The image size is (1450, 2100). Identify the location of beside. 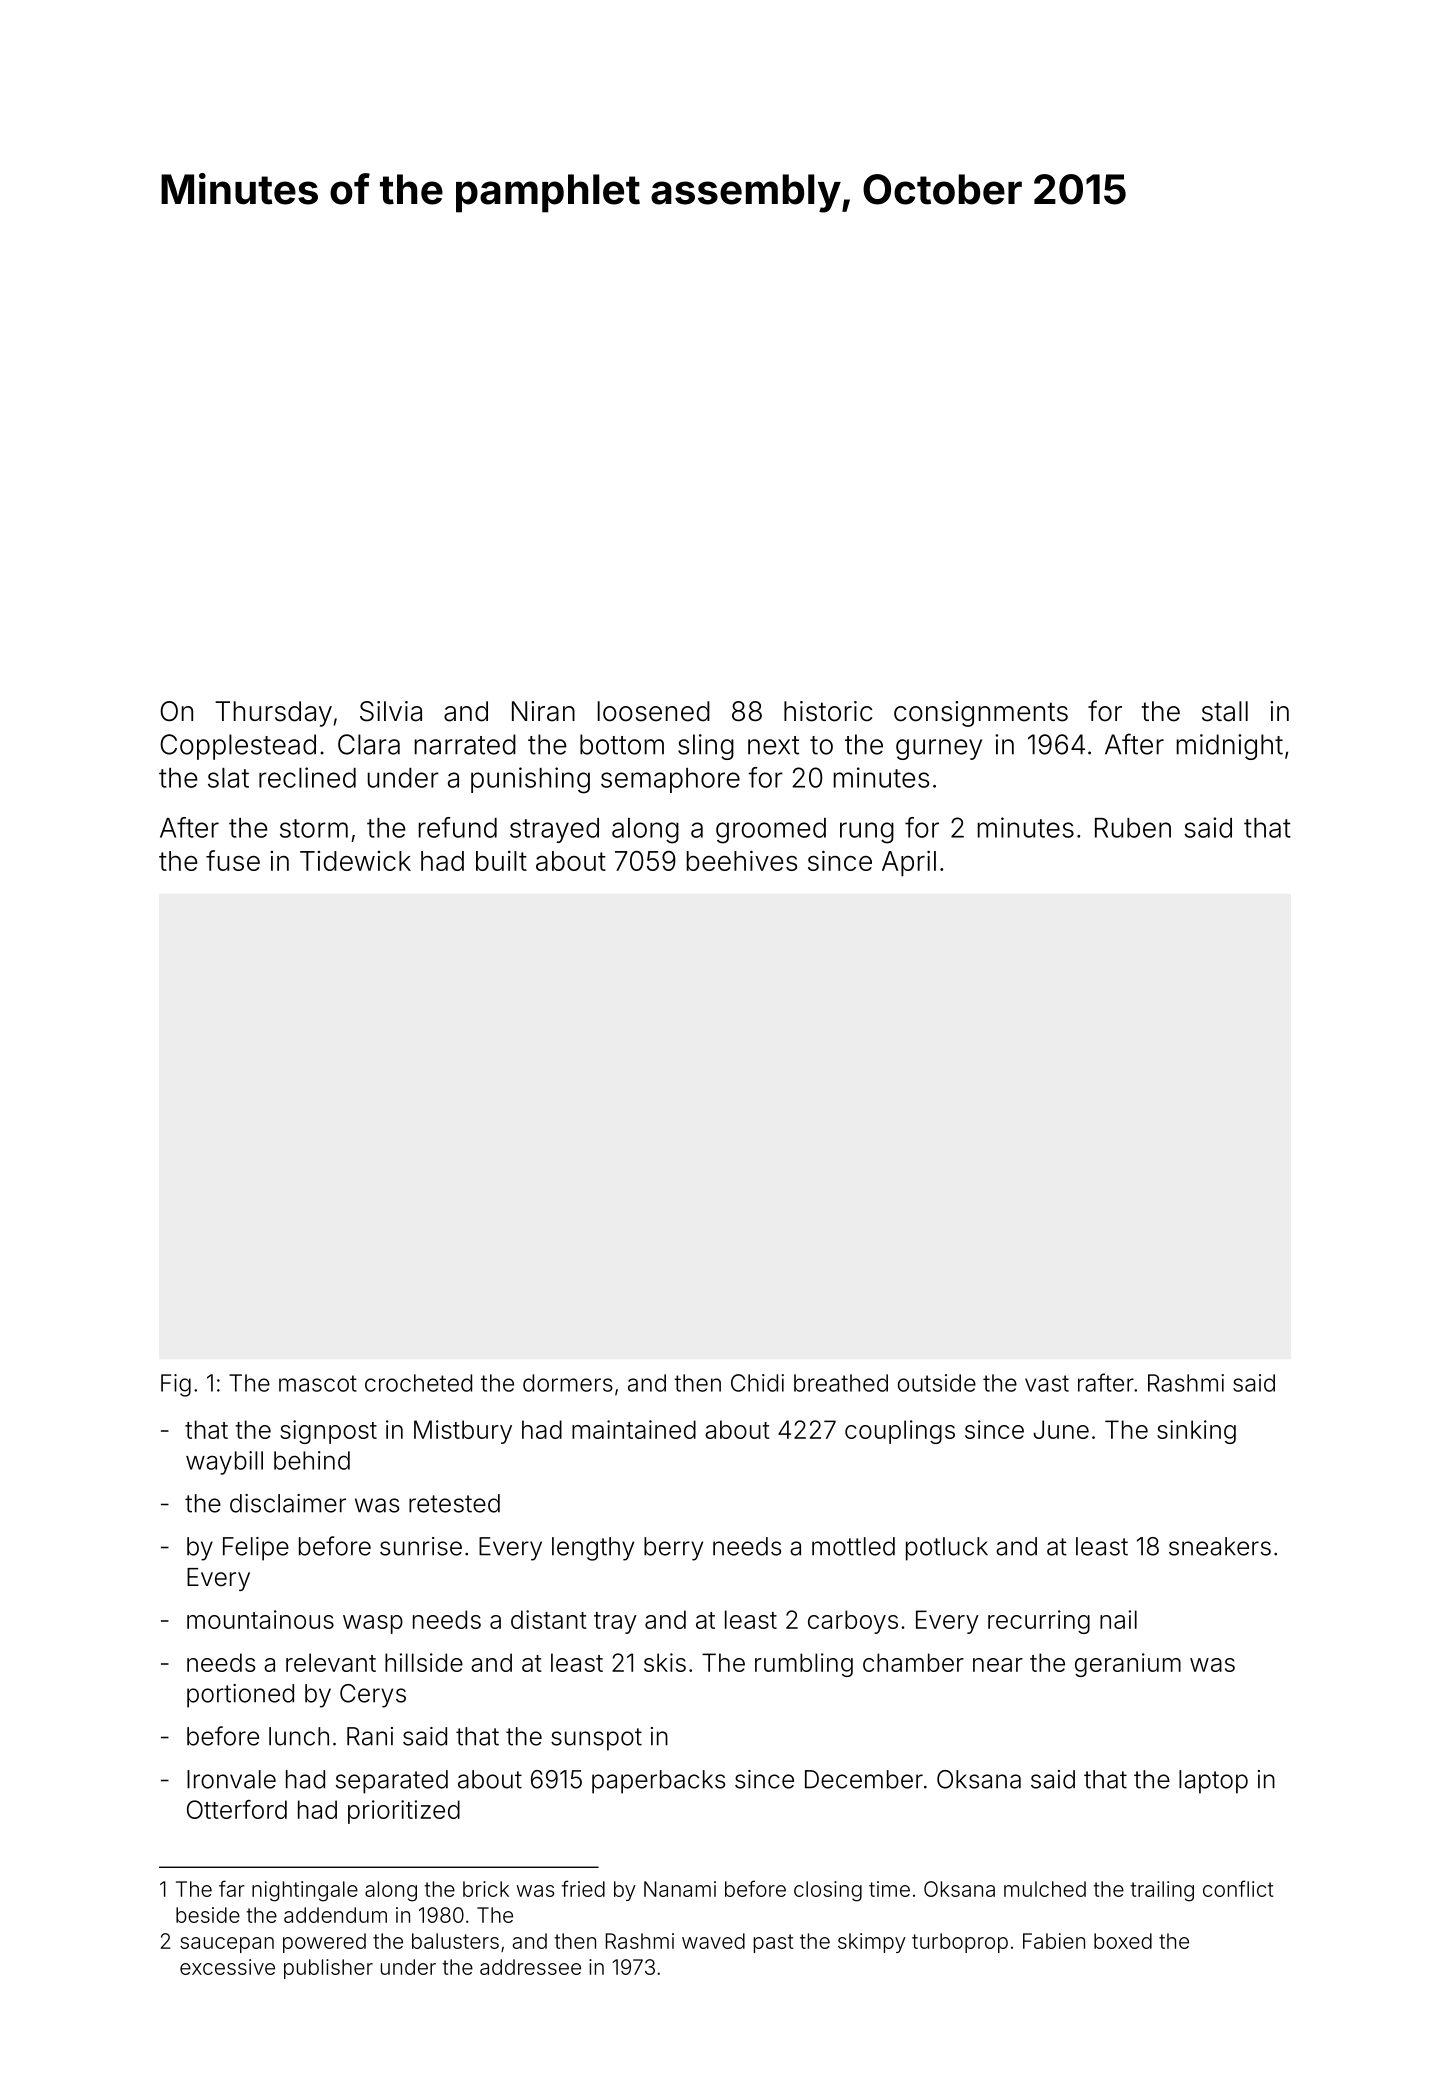
(208, 1915).
